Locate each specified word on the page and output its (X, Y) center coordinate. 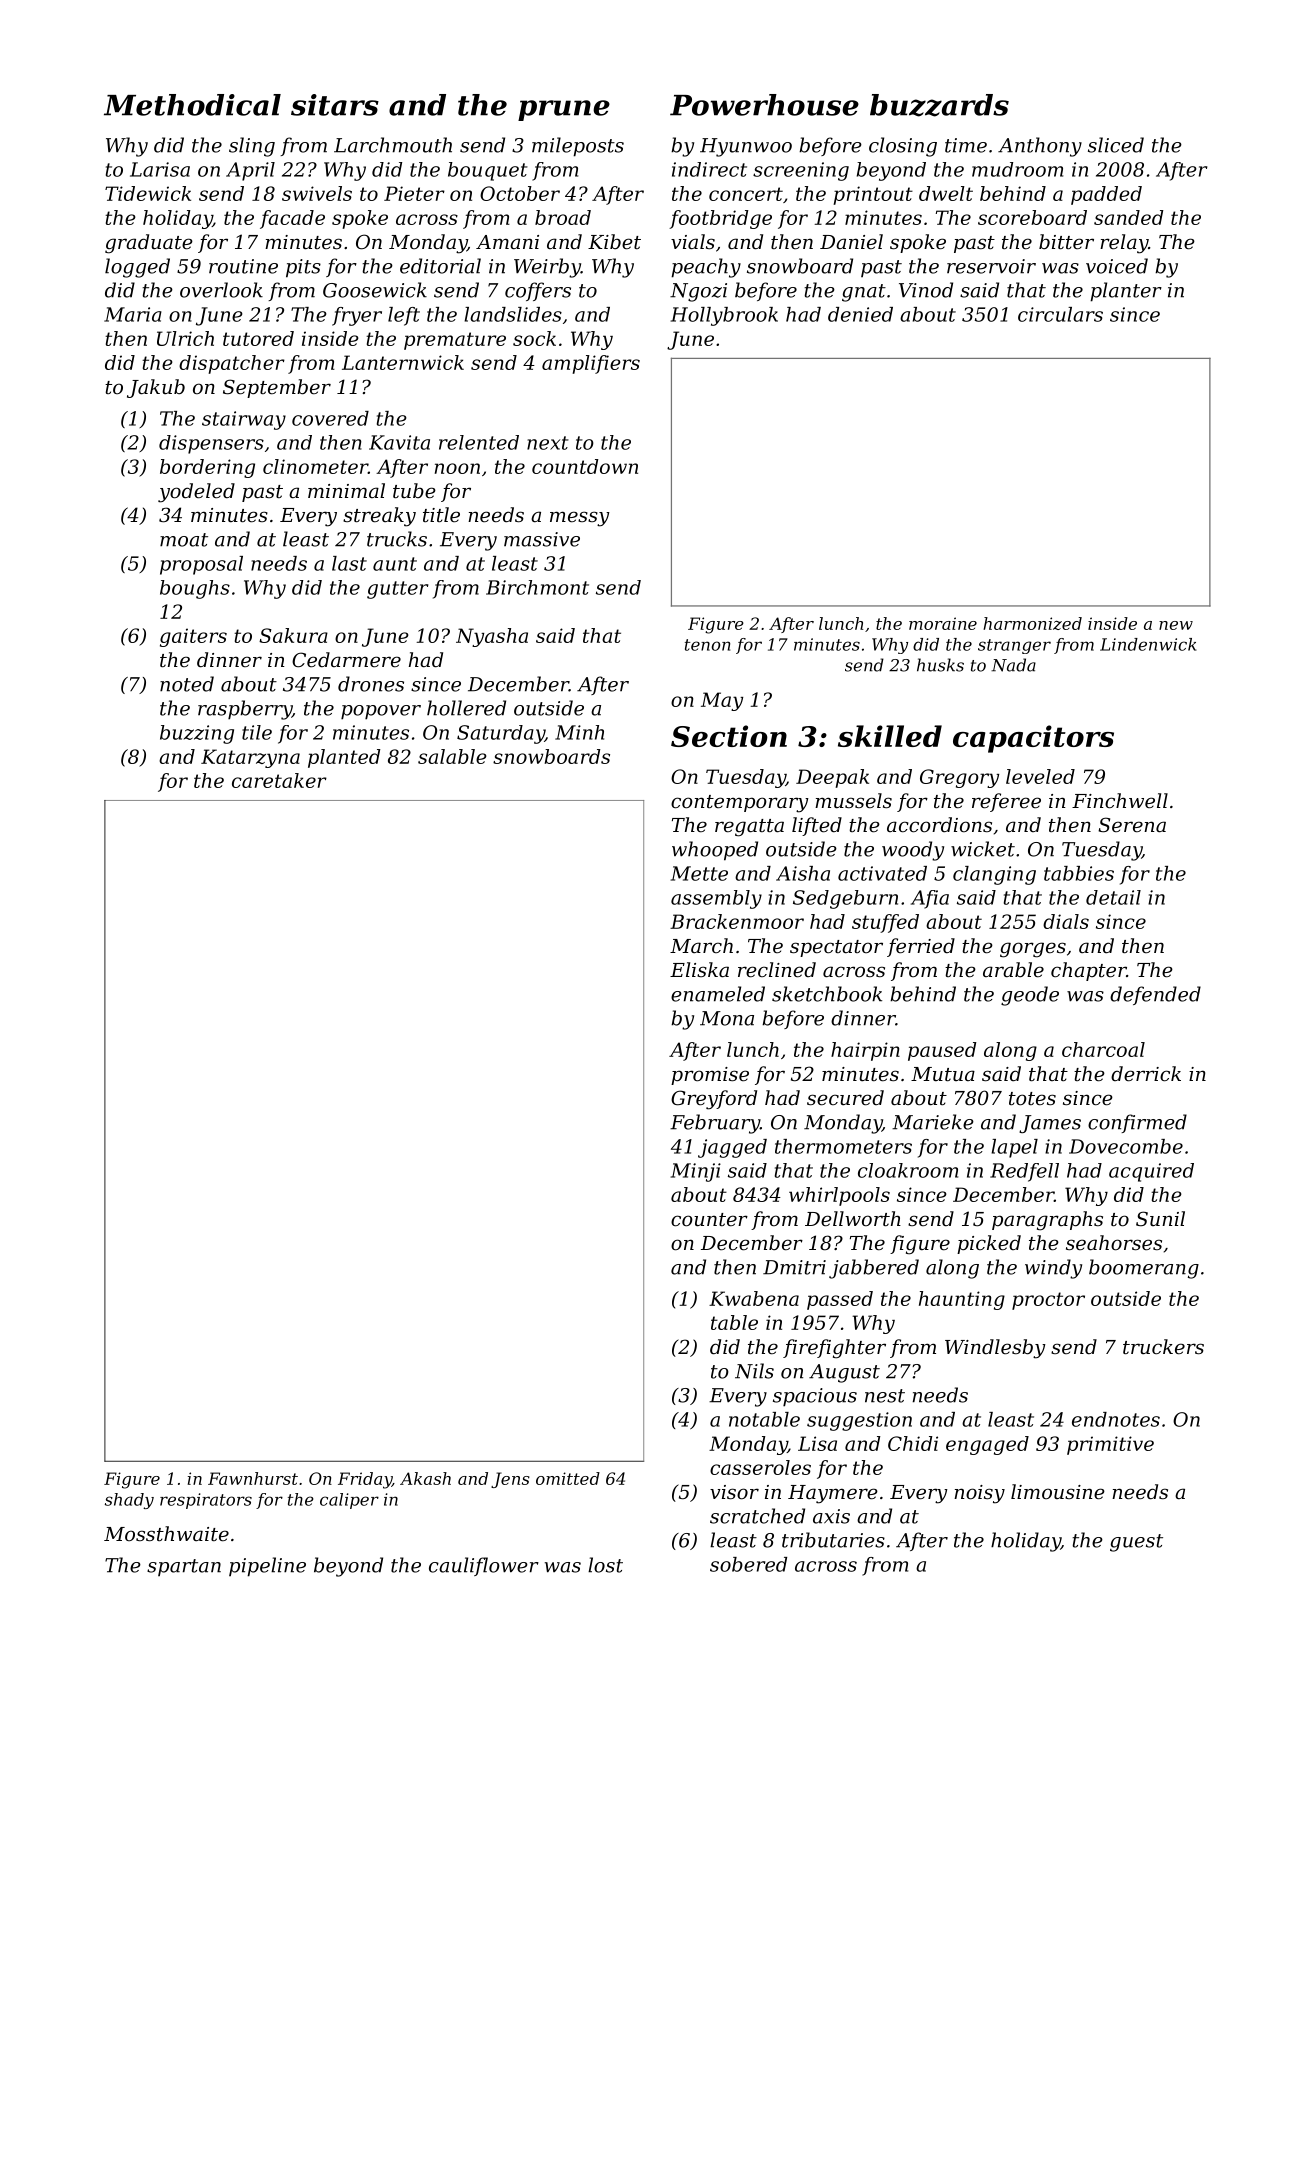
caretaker (279, 780)
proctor (1048, 1301)
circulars (1060, 314)
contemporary (740, 804)
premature (455, 341)
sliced (1116, 145)
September (277, 388)
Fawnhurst (253, 1478)
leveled (1040, 776)
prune (564, 110)
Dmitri (794, 1267)
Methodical (192, 105)
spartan (184, 1567)
